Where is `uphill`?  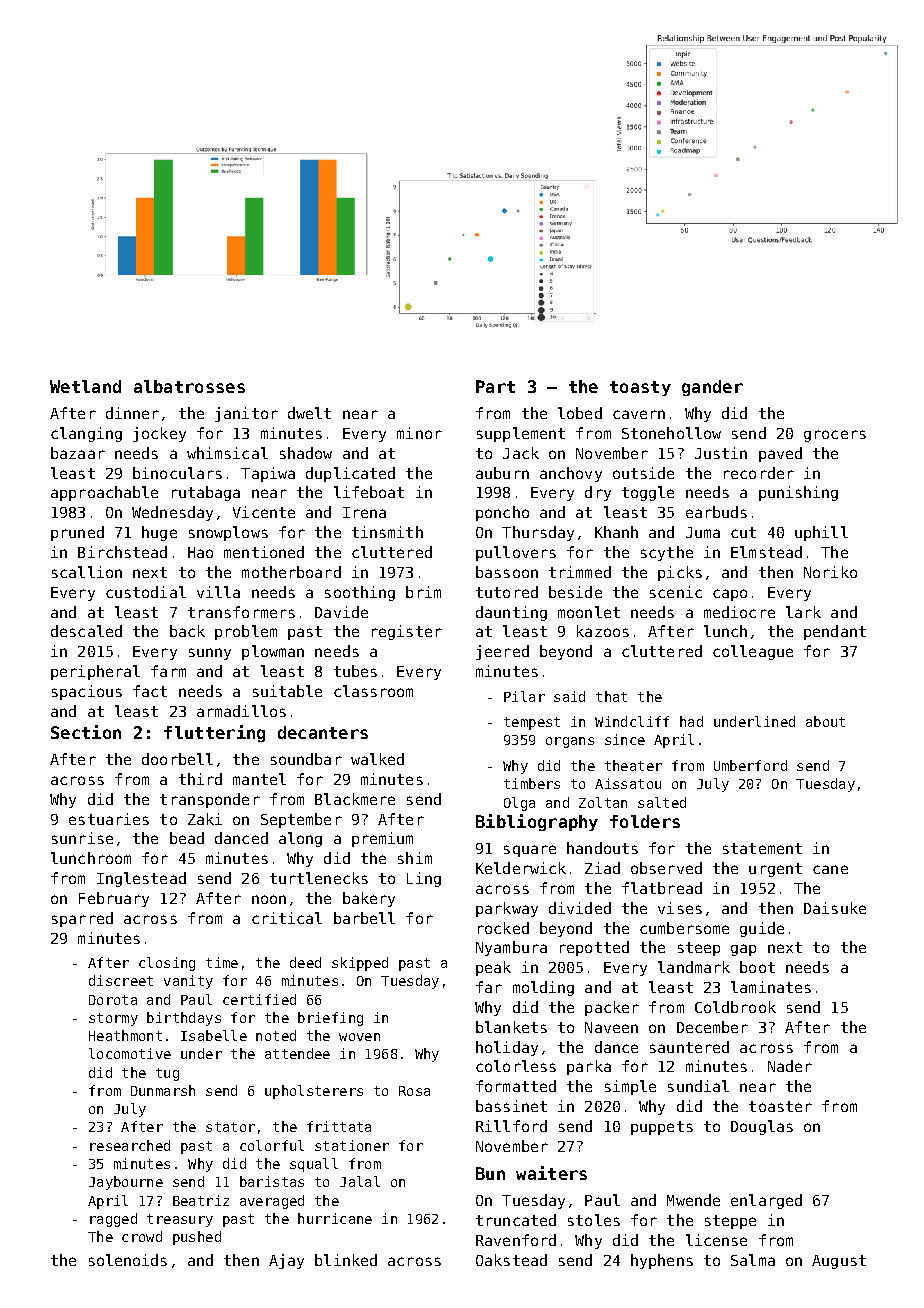 uphill is located at coordinates (821, 533).
